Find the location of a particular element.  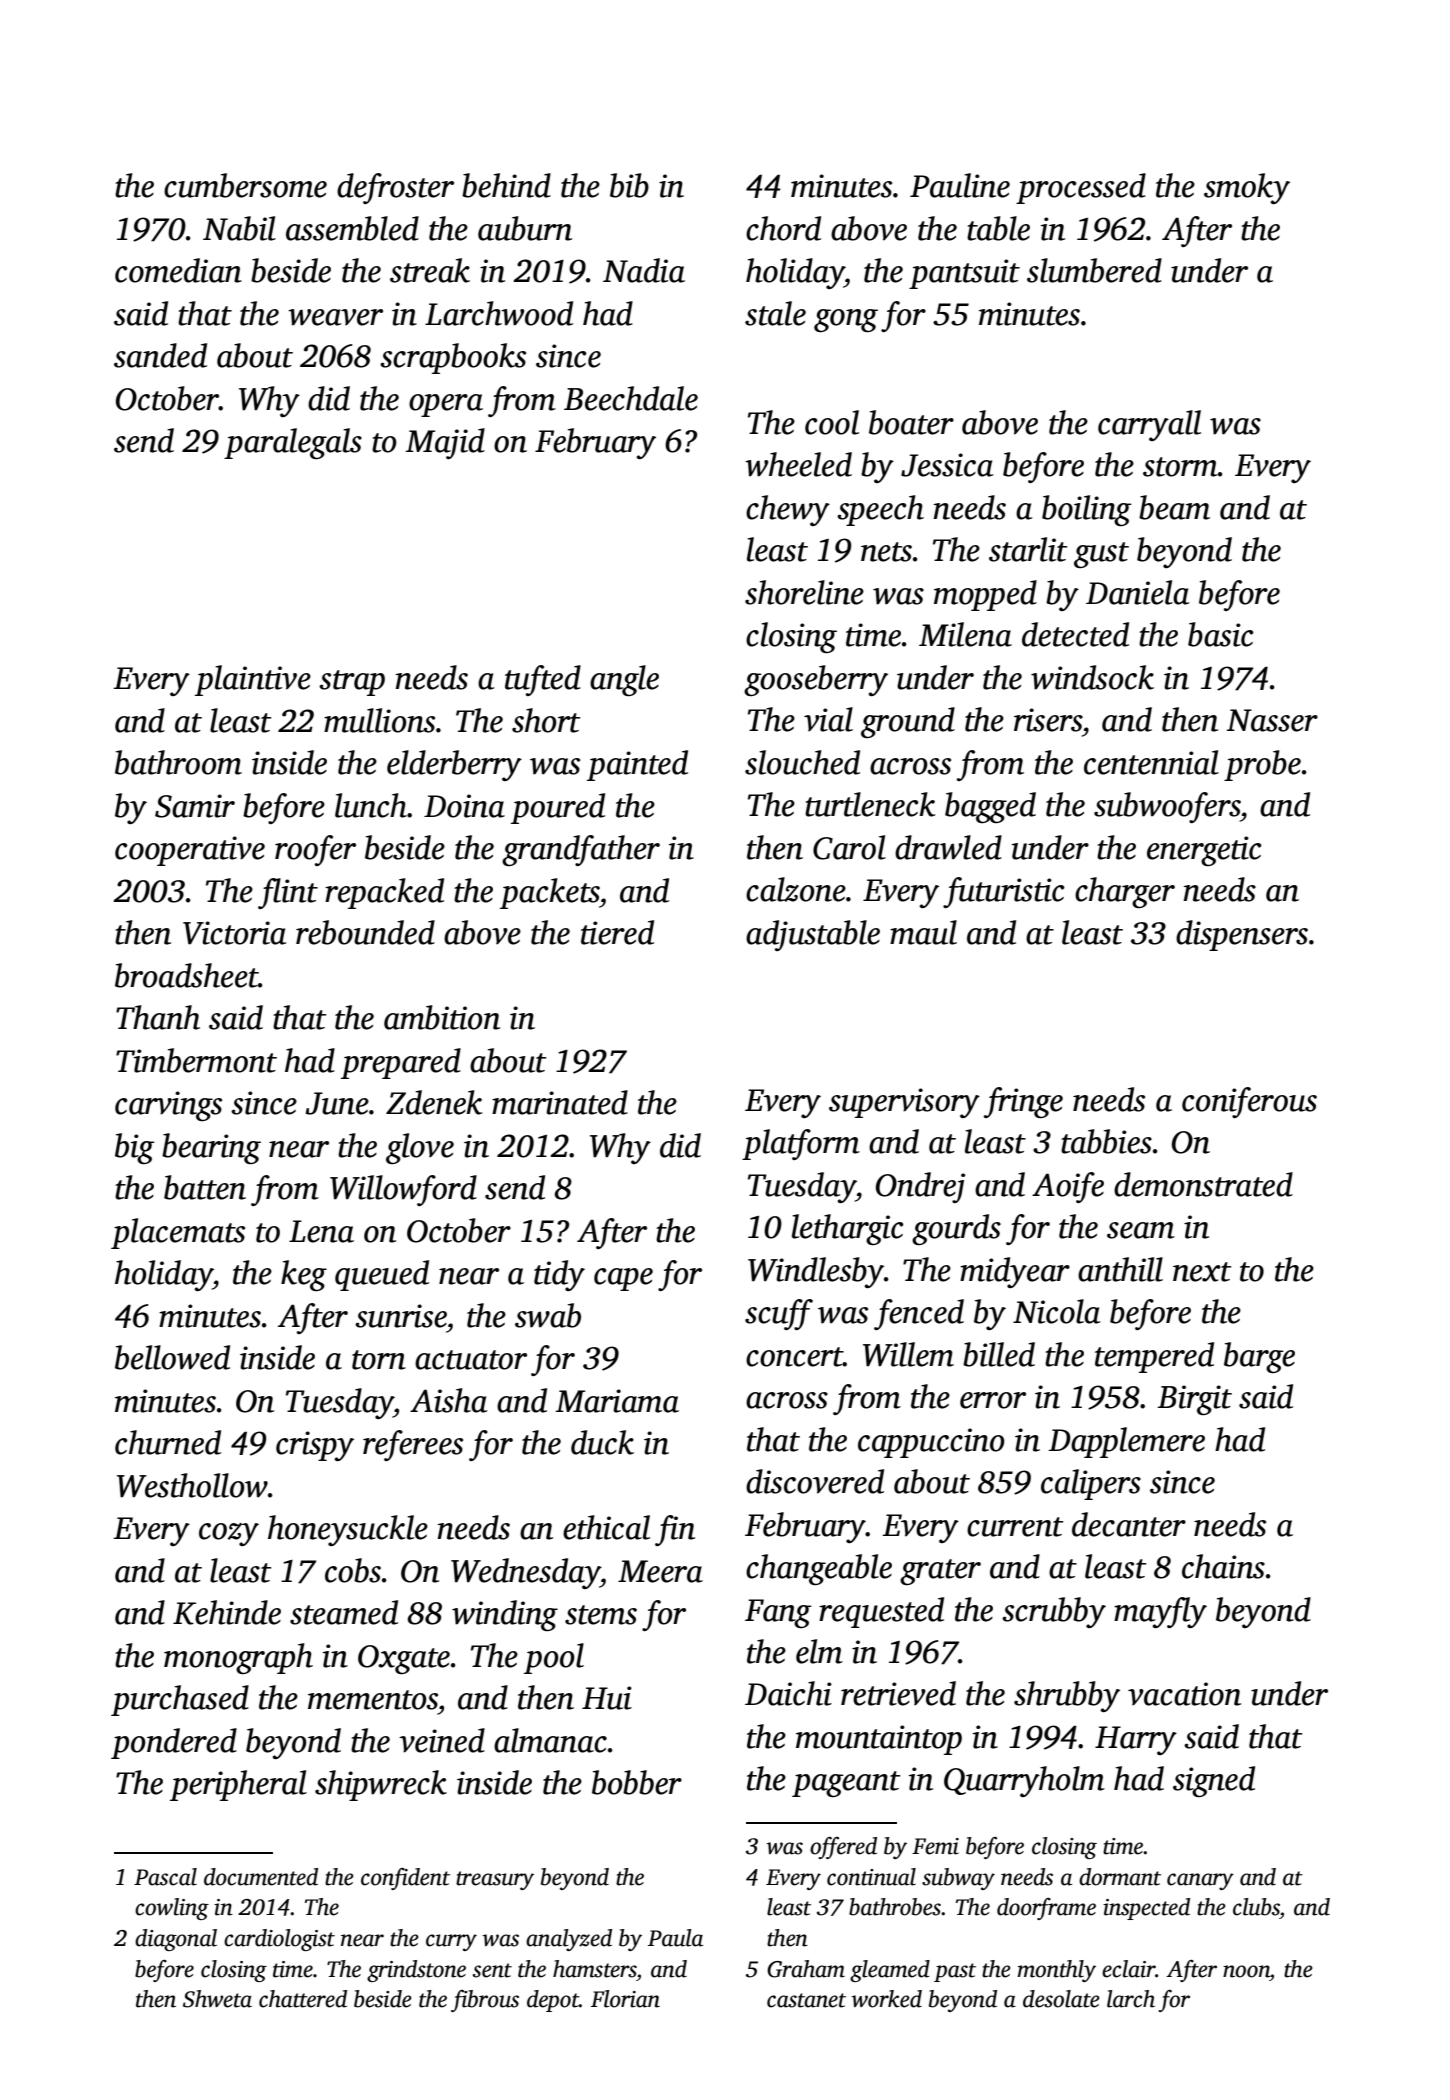

assembled is located at coordinates (352, 228).
